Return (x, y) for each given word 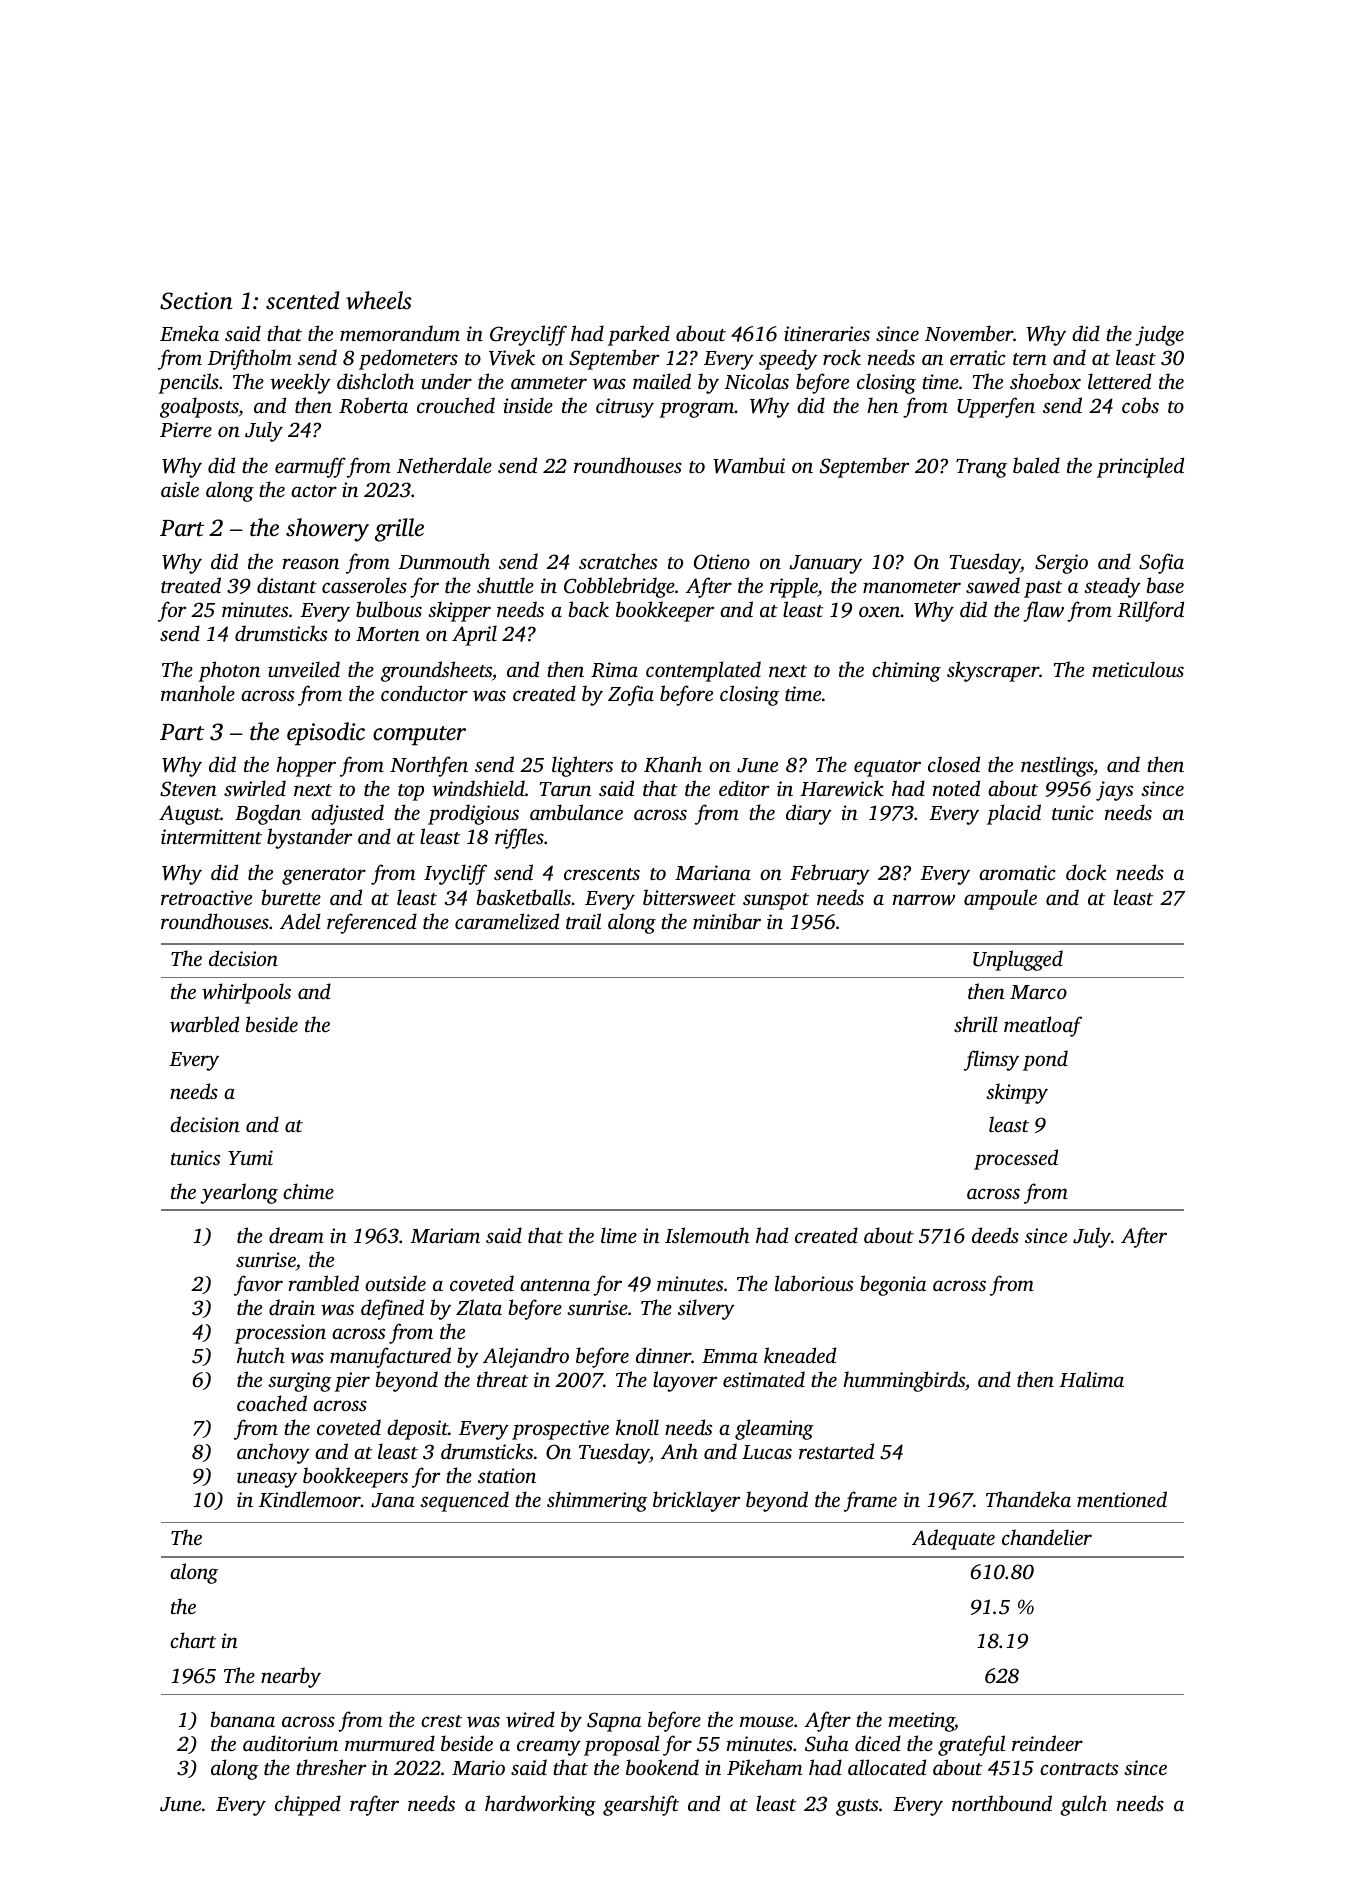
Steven (188, 789)
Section (196, 301)
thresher (331, 1767)
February (830, 874)
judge (1159, 335)
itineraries (827, 333)
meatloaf (1043, 1026)
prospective (560, 1430)
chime (308, 1191)
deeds (995, 1235)
